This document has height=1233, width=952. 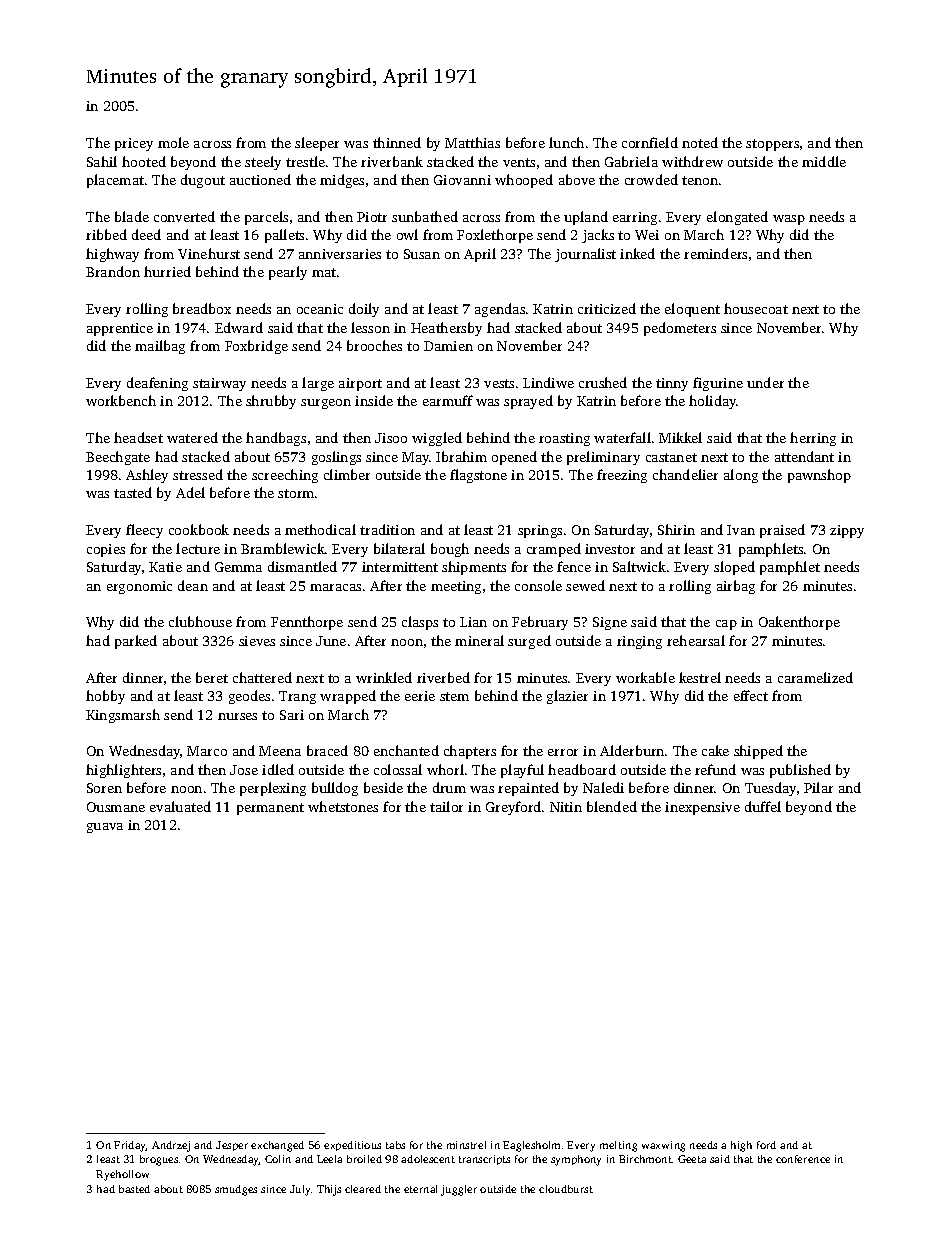 What do you see at coordinates (815, 677) in the document?
I see `caramelized` at bounding box center [815, 677].
